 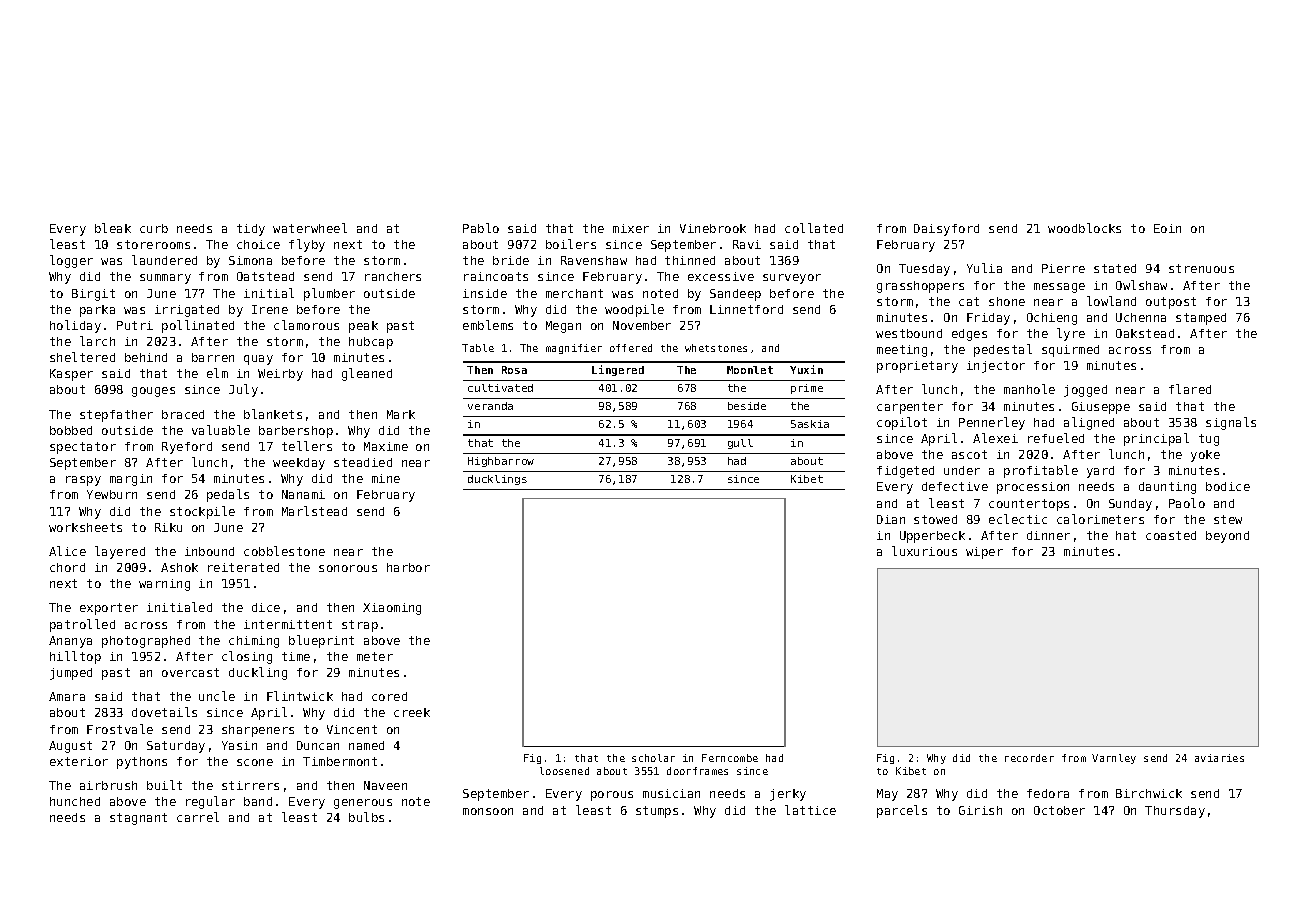 What do you see at coordinates (1227, 537) in the image?
I see `beyond` at bounding box center [1227, 537].
